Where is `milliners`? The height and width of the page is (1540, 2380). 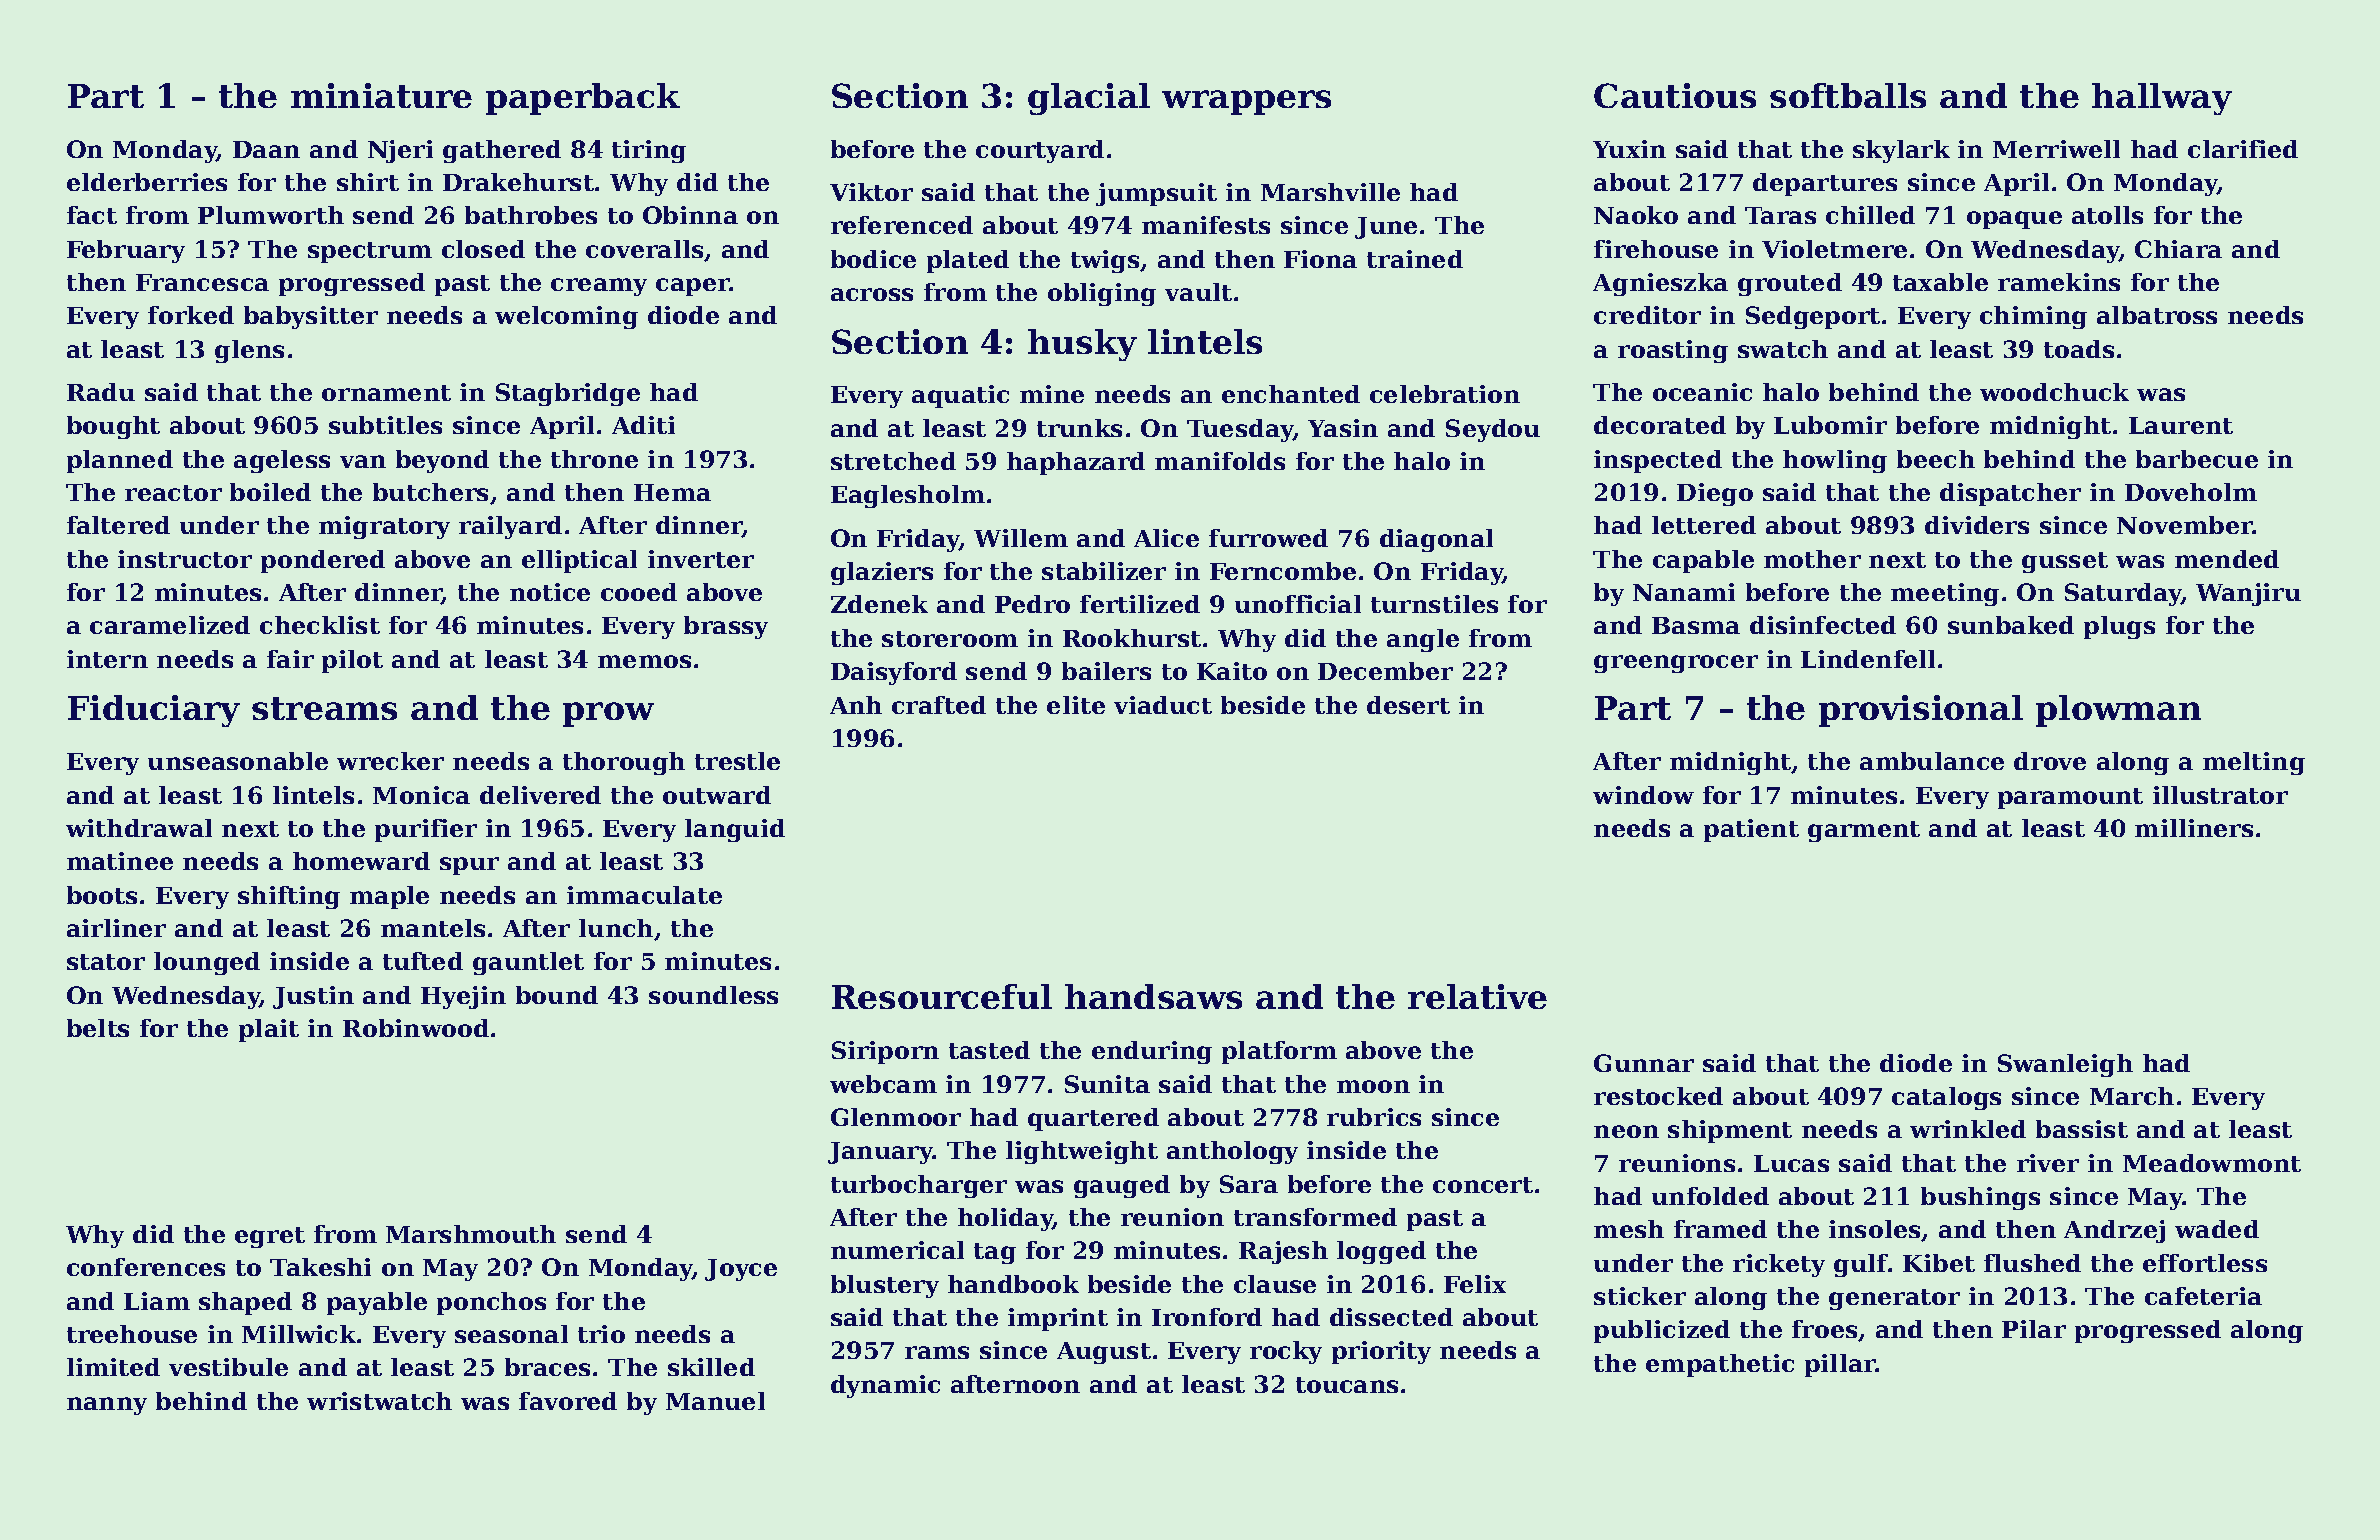
milliners is located at coordinates (2194, 828).
